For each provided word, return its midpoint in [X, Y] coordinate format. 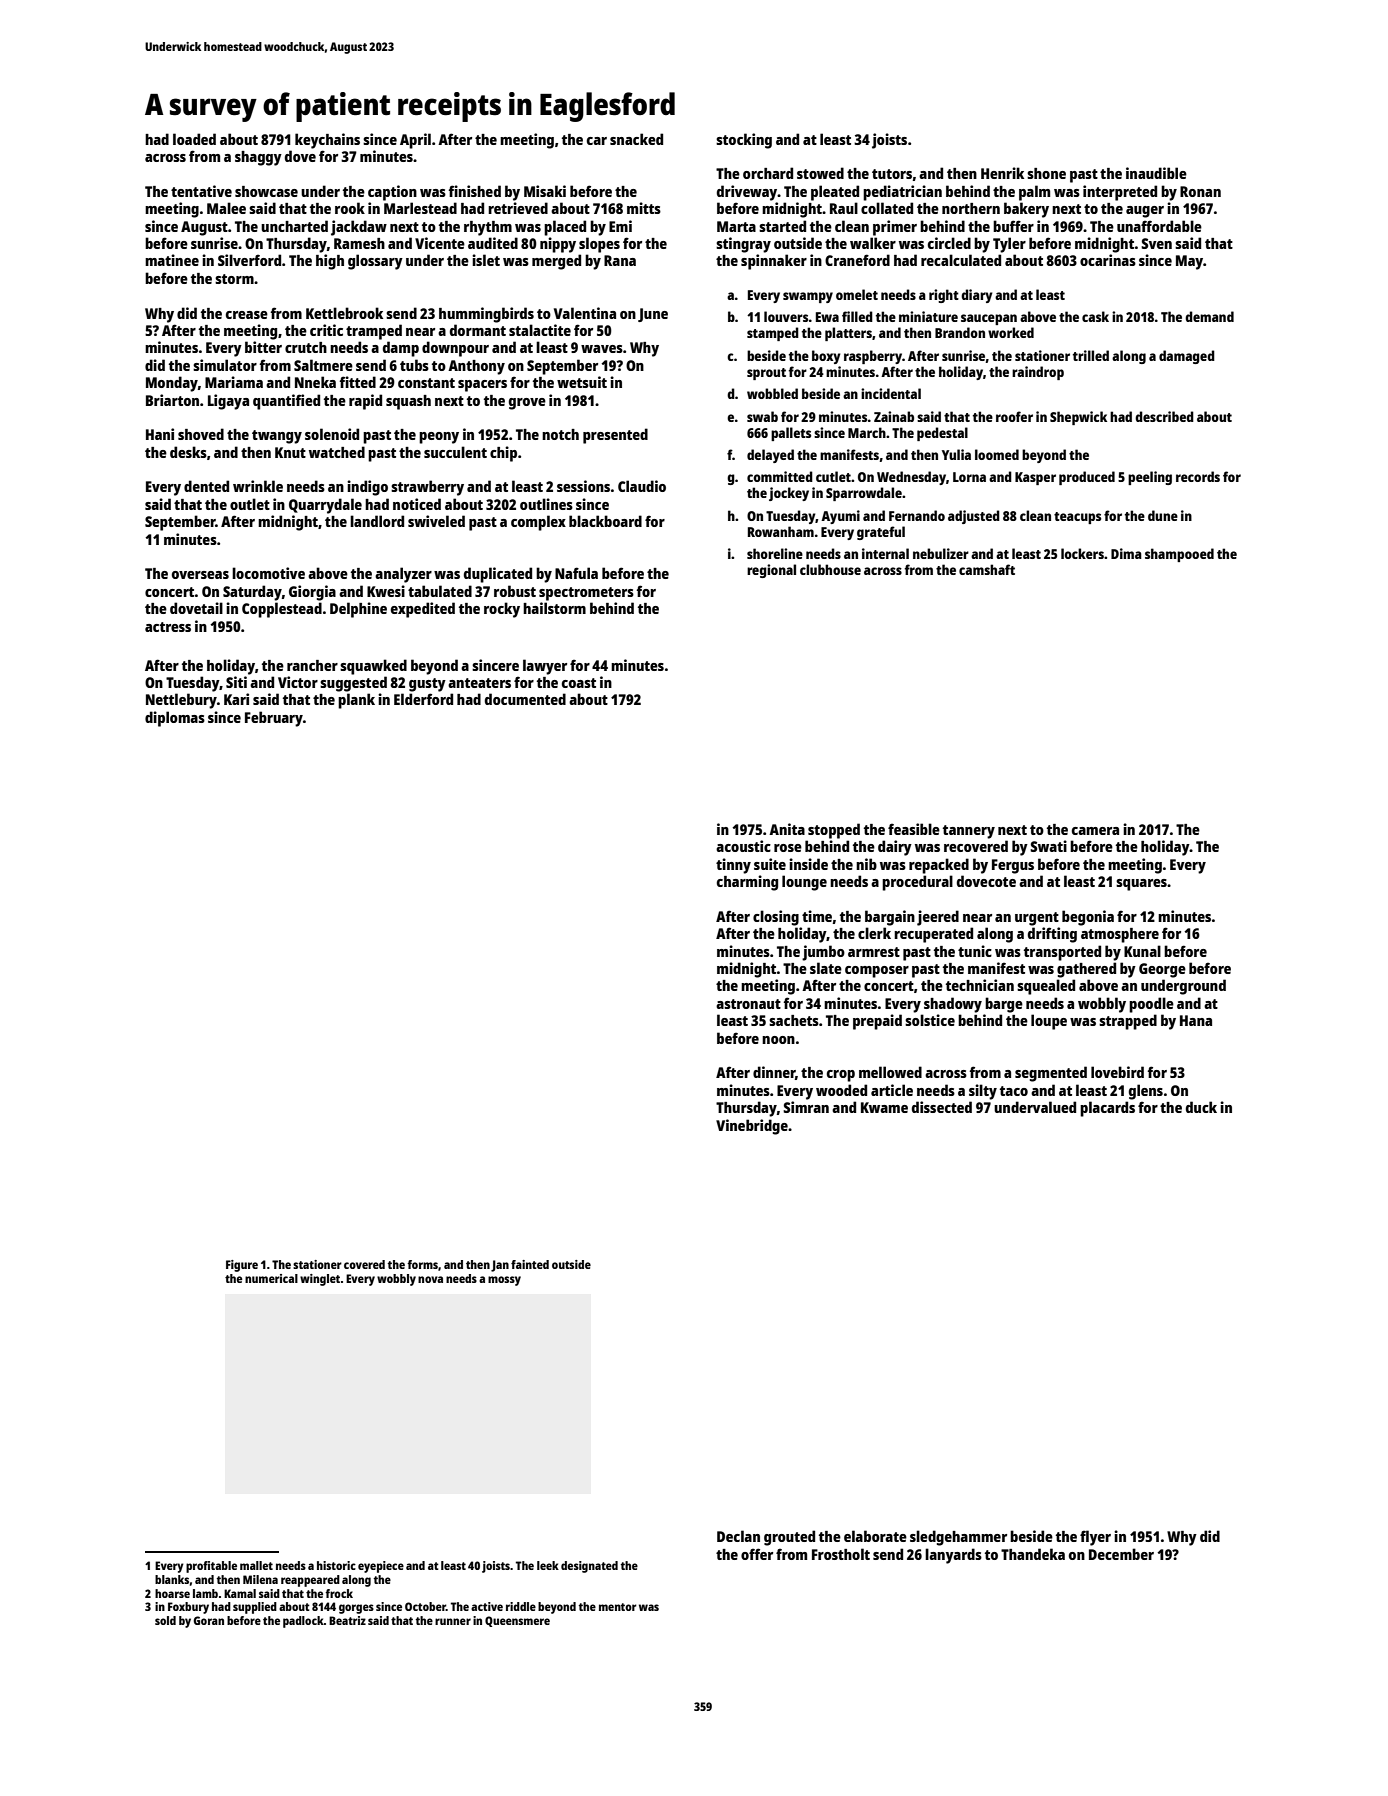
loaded [194, 139]
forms [422, 1264]
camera [1095, 831]
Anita [787, 829]
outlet [250, 504]
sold [165, 1620]
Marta [736, 226]
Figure [242, 1266]
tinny [733, 866]
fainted [530, 1264]
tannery [969, 832]
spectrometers [586, 594]
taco [1014, 1091]
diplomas [175, 719]
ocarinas [1108, 260]
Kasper [1035, 478]
